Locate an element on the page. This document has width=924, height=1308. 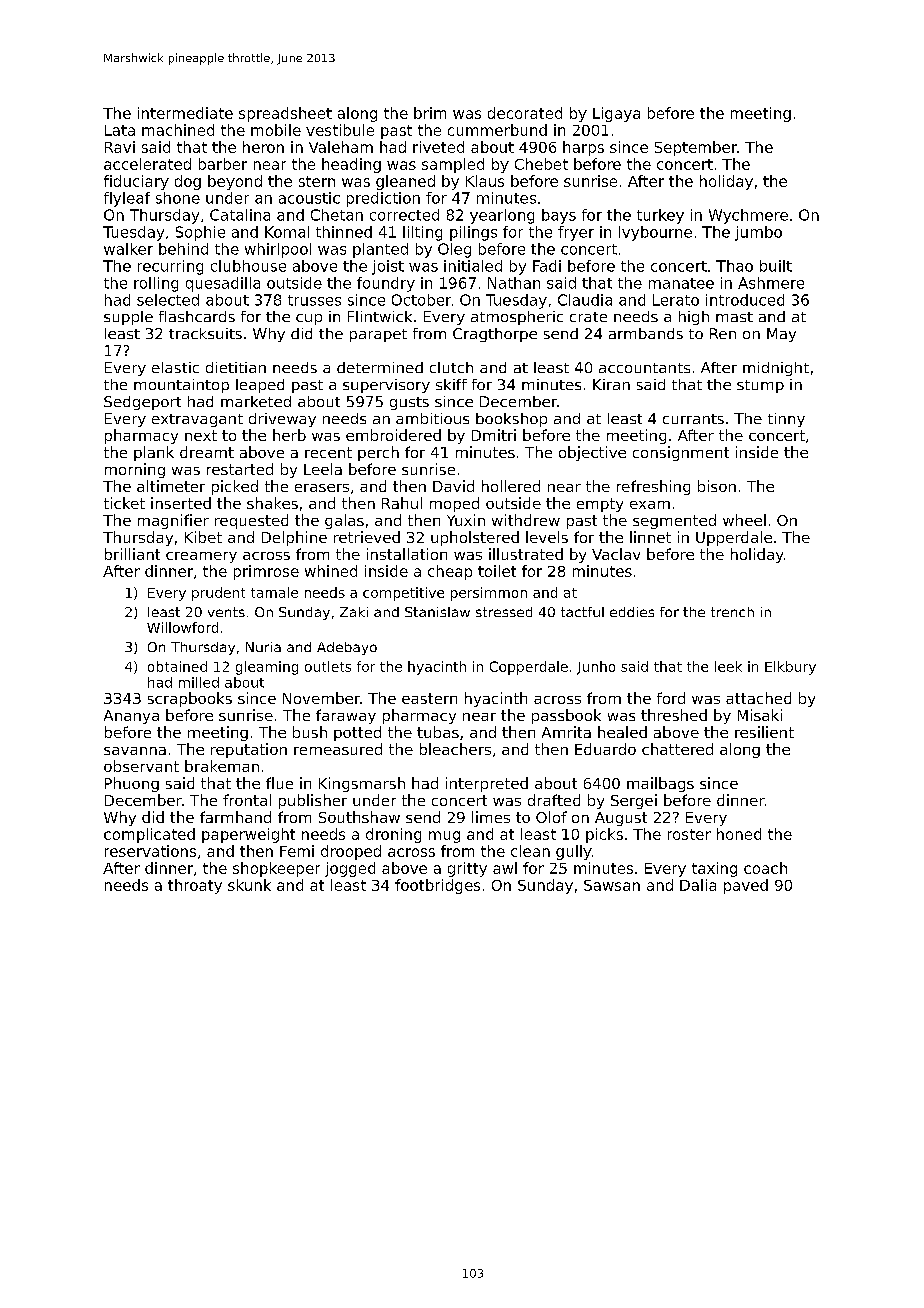
Thao is located at coordinates (734, 266).
